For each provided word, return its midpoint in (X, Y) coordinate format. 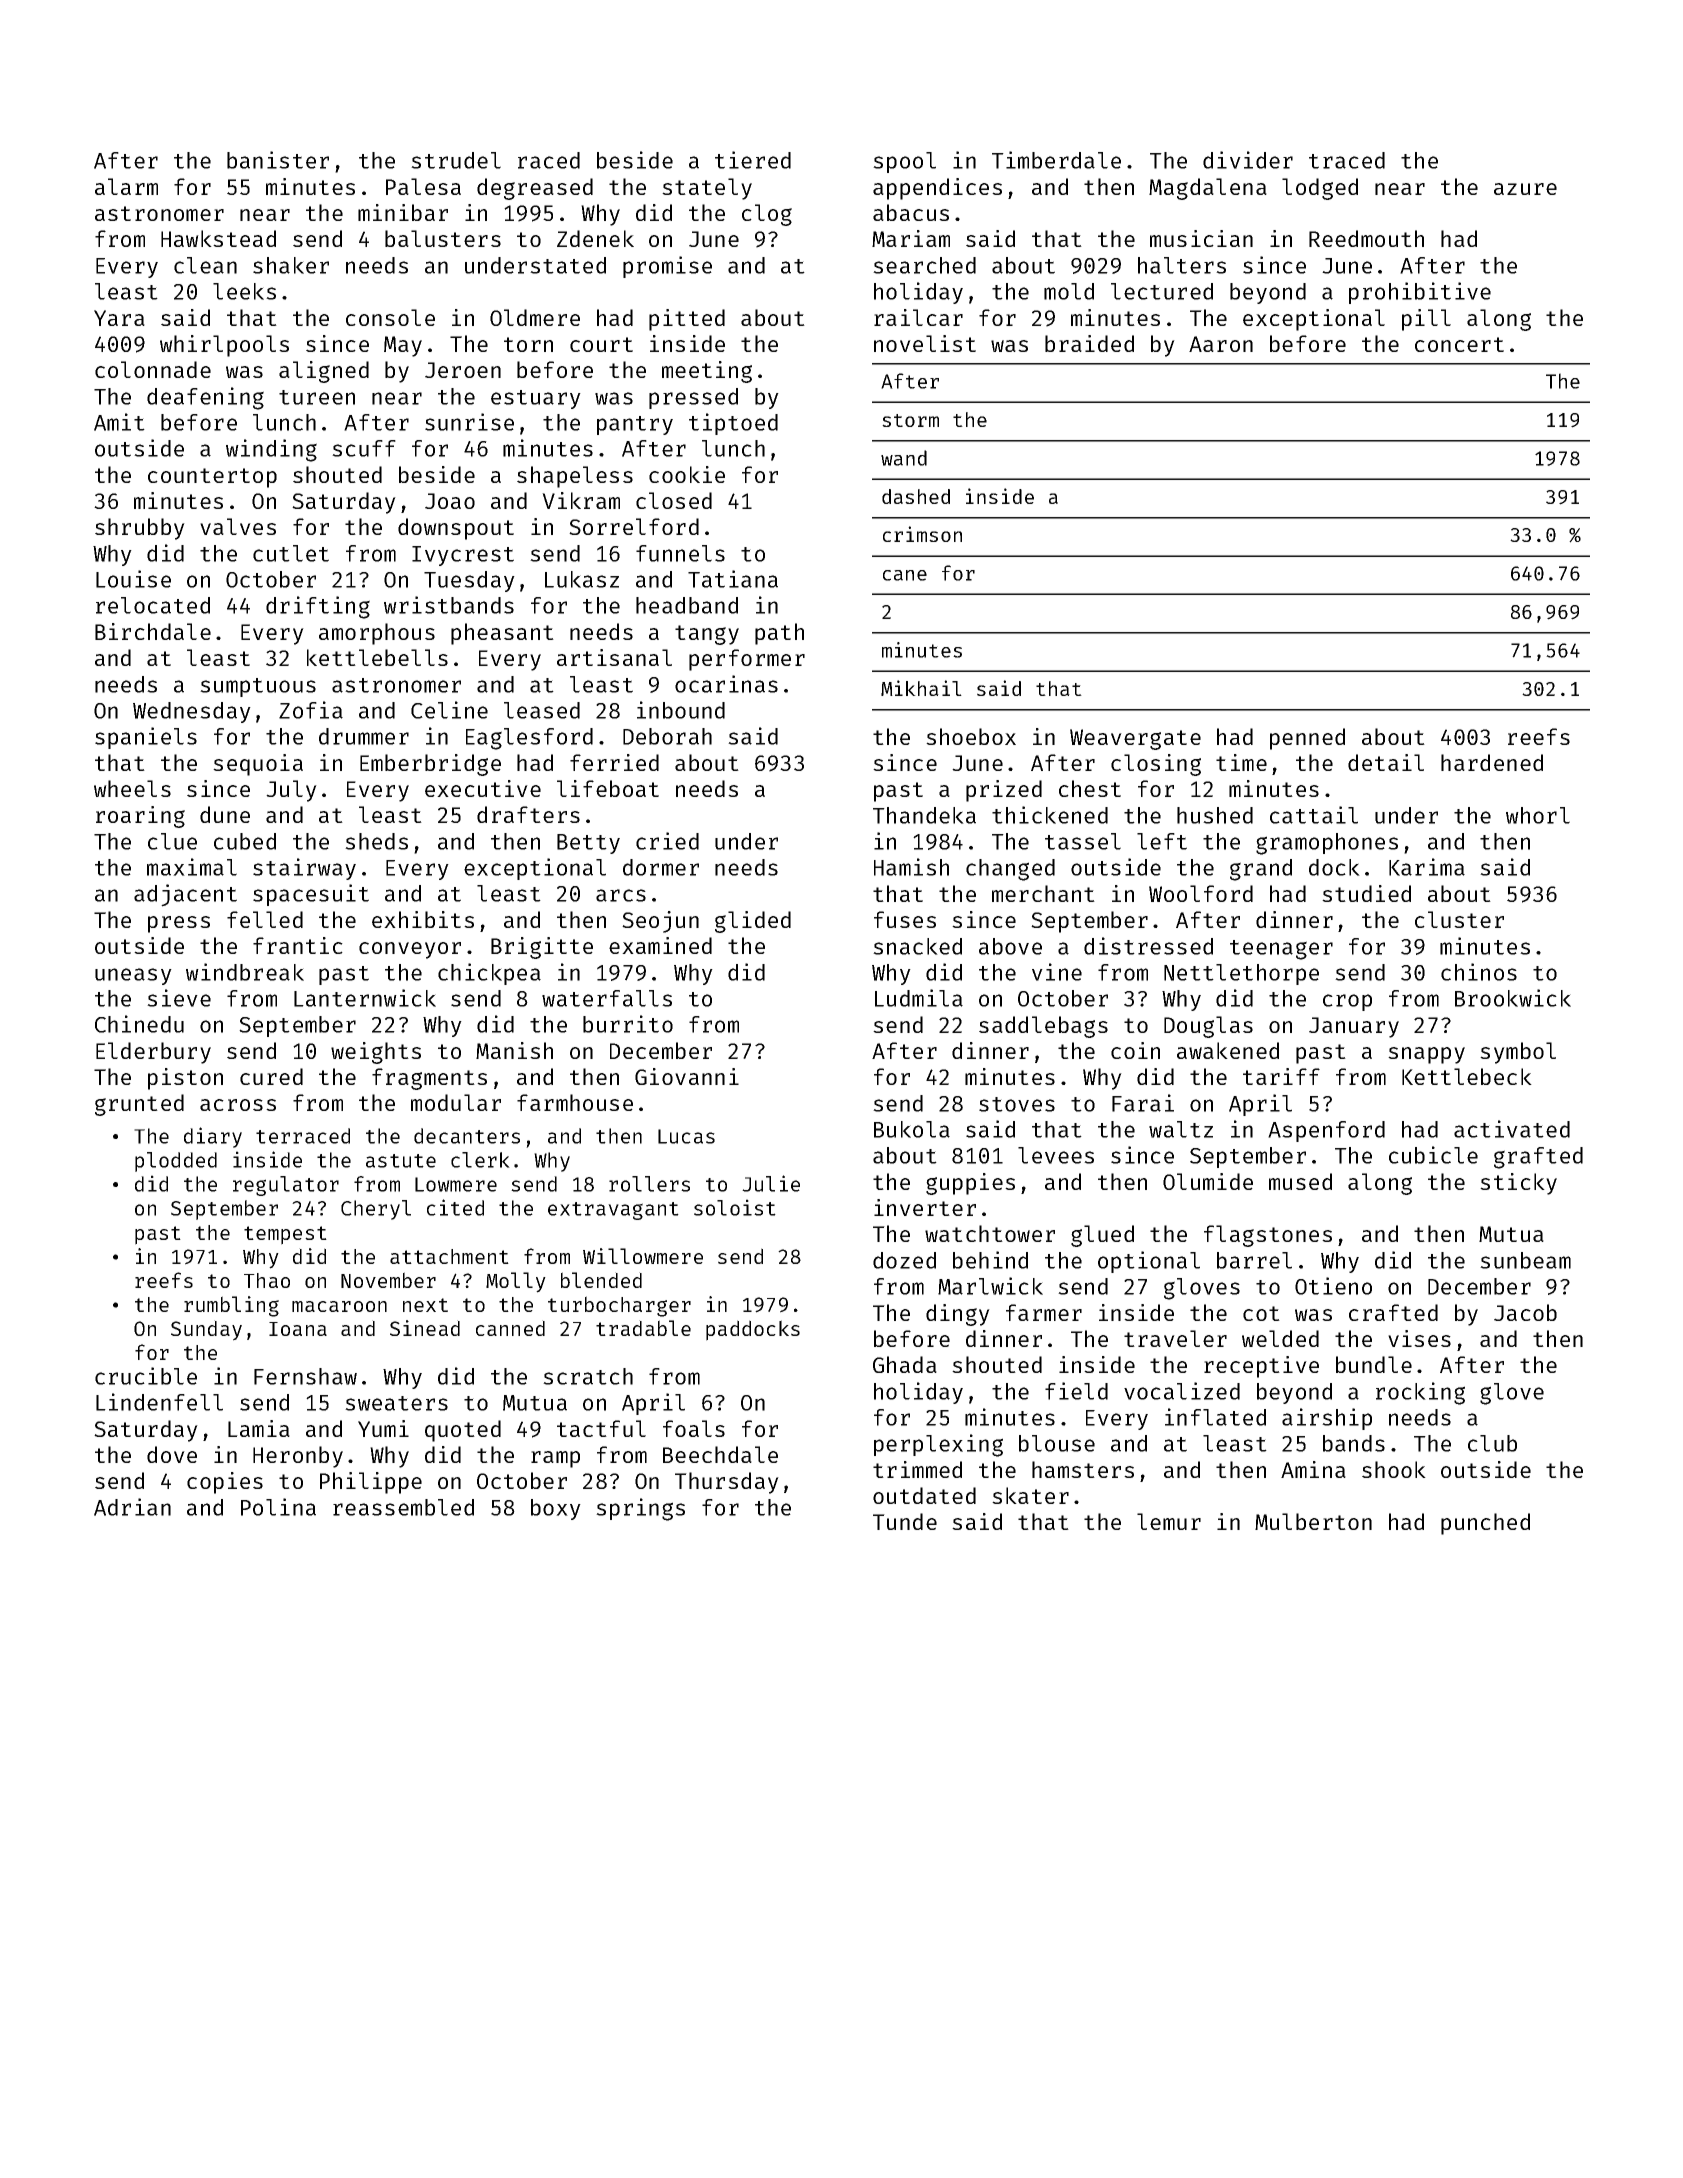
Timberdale (1056, 160)
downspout (456, 529)
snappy (1426, 1055)
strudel (456, 160)
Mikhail (921, 688)
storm (910, 420)
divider (1248, 160)
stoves (1017, 1104)
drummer (364, 736)
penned (1307, 739)
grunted (139, 1105)
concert (1459, 344)
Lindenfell (159, 1402)
